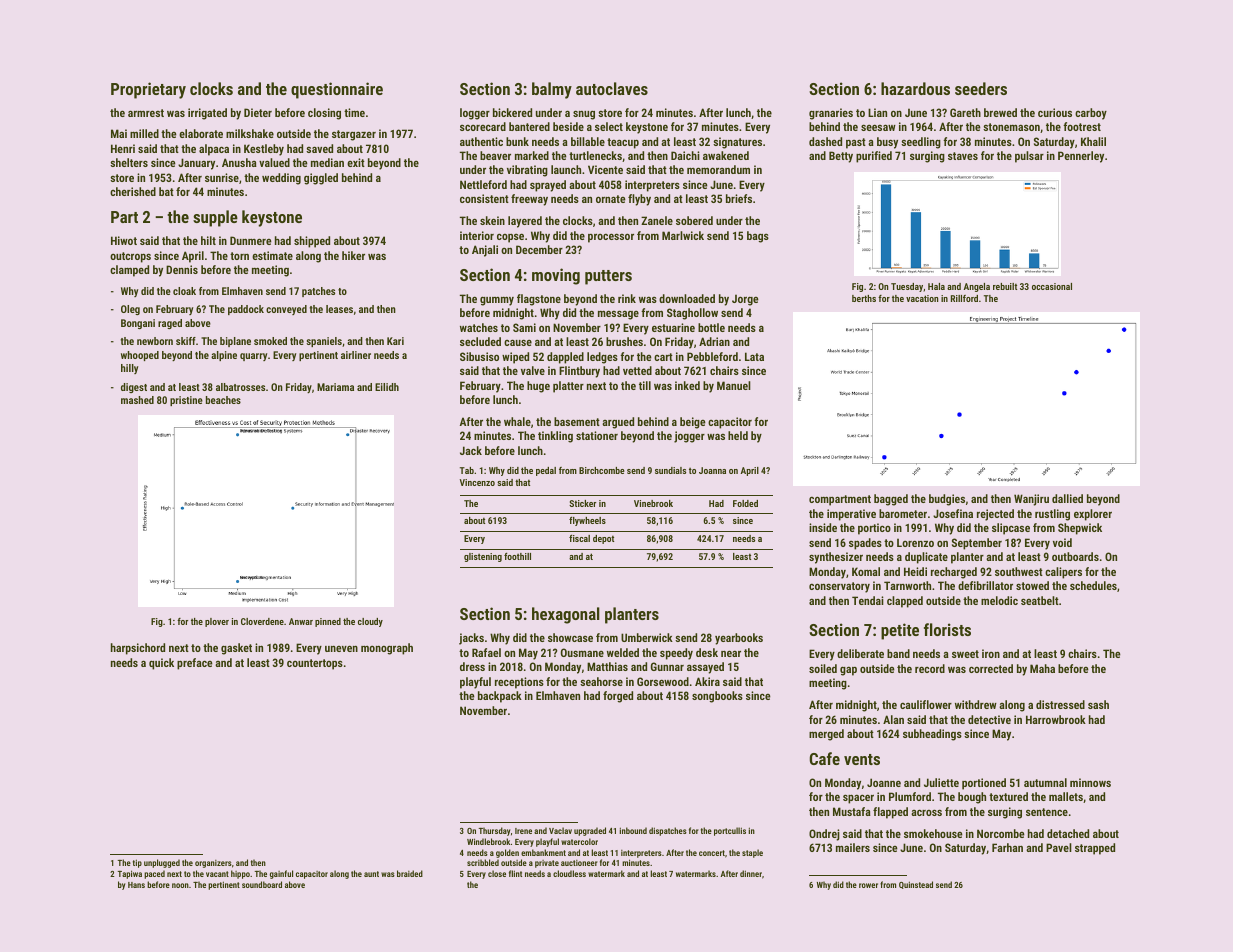  What do you see at coordinates (195, 664) in the page?
I see `preface` at bounding box center [195, 664].
